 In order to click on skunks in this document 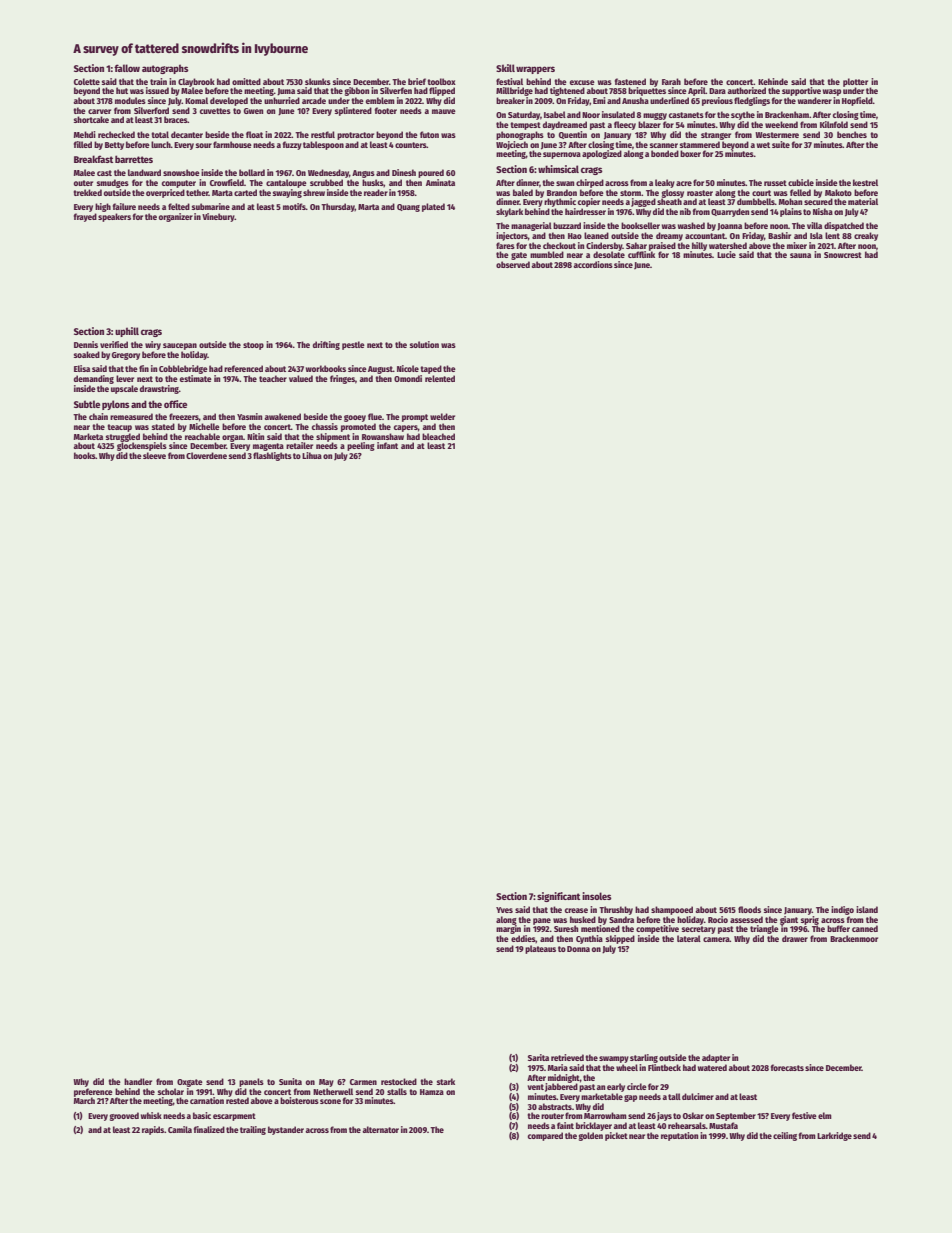, I will do `click(318, 81)`.
